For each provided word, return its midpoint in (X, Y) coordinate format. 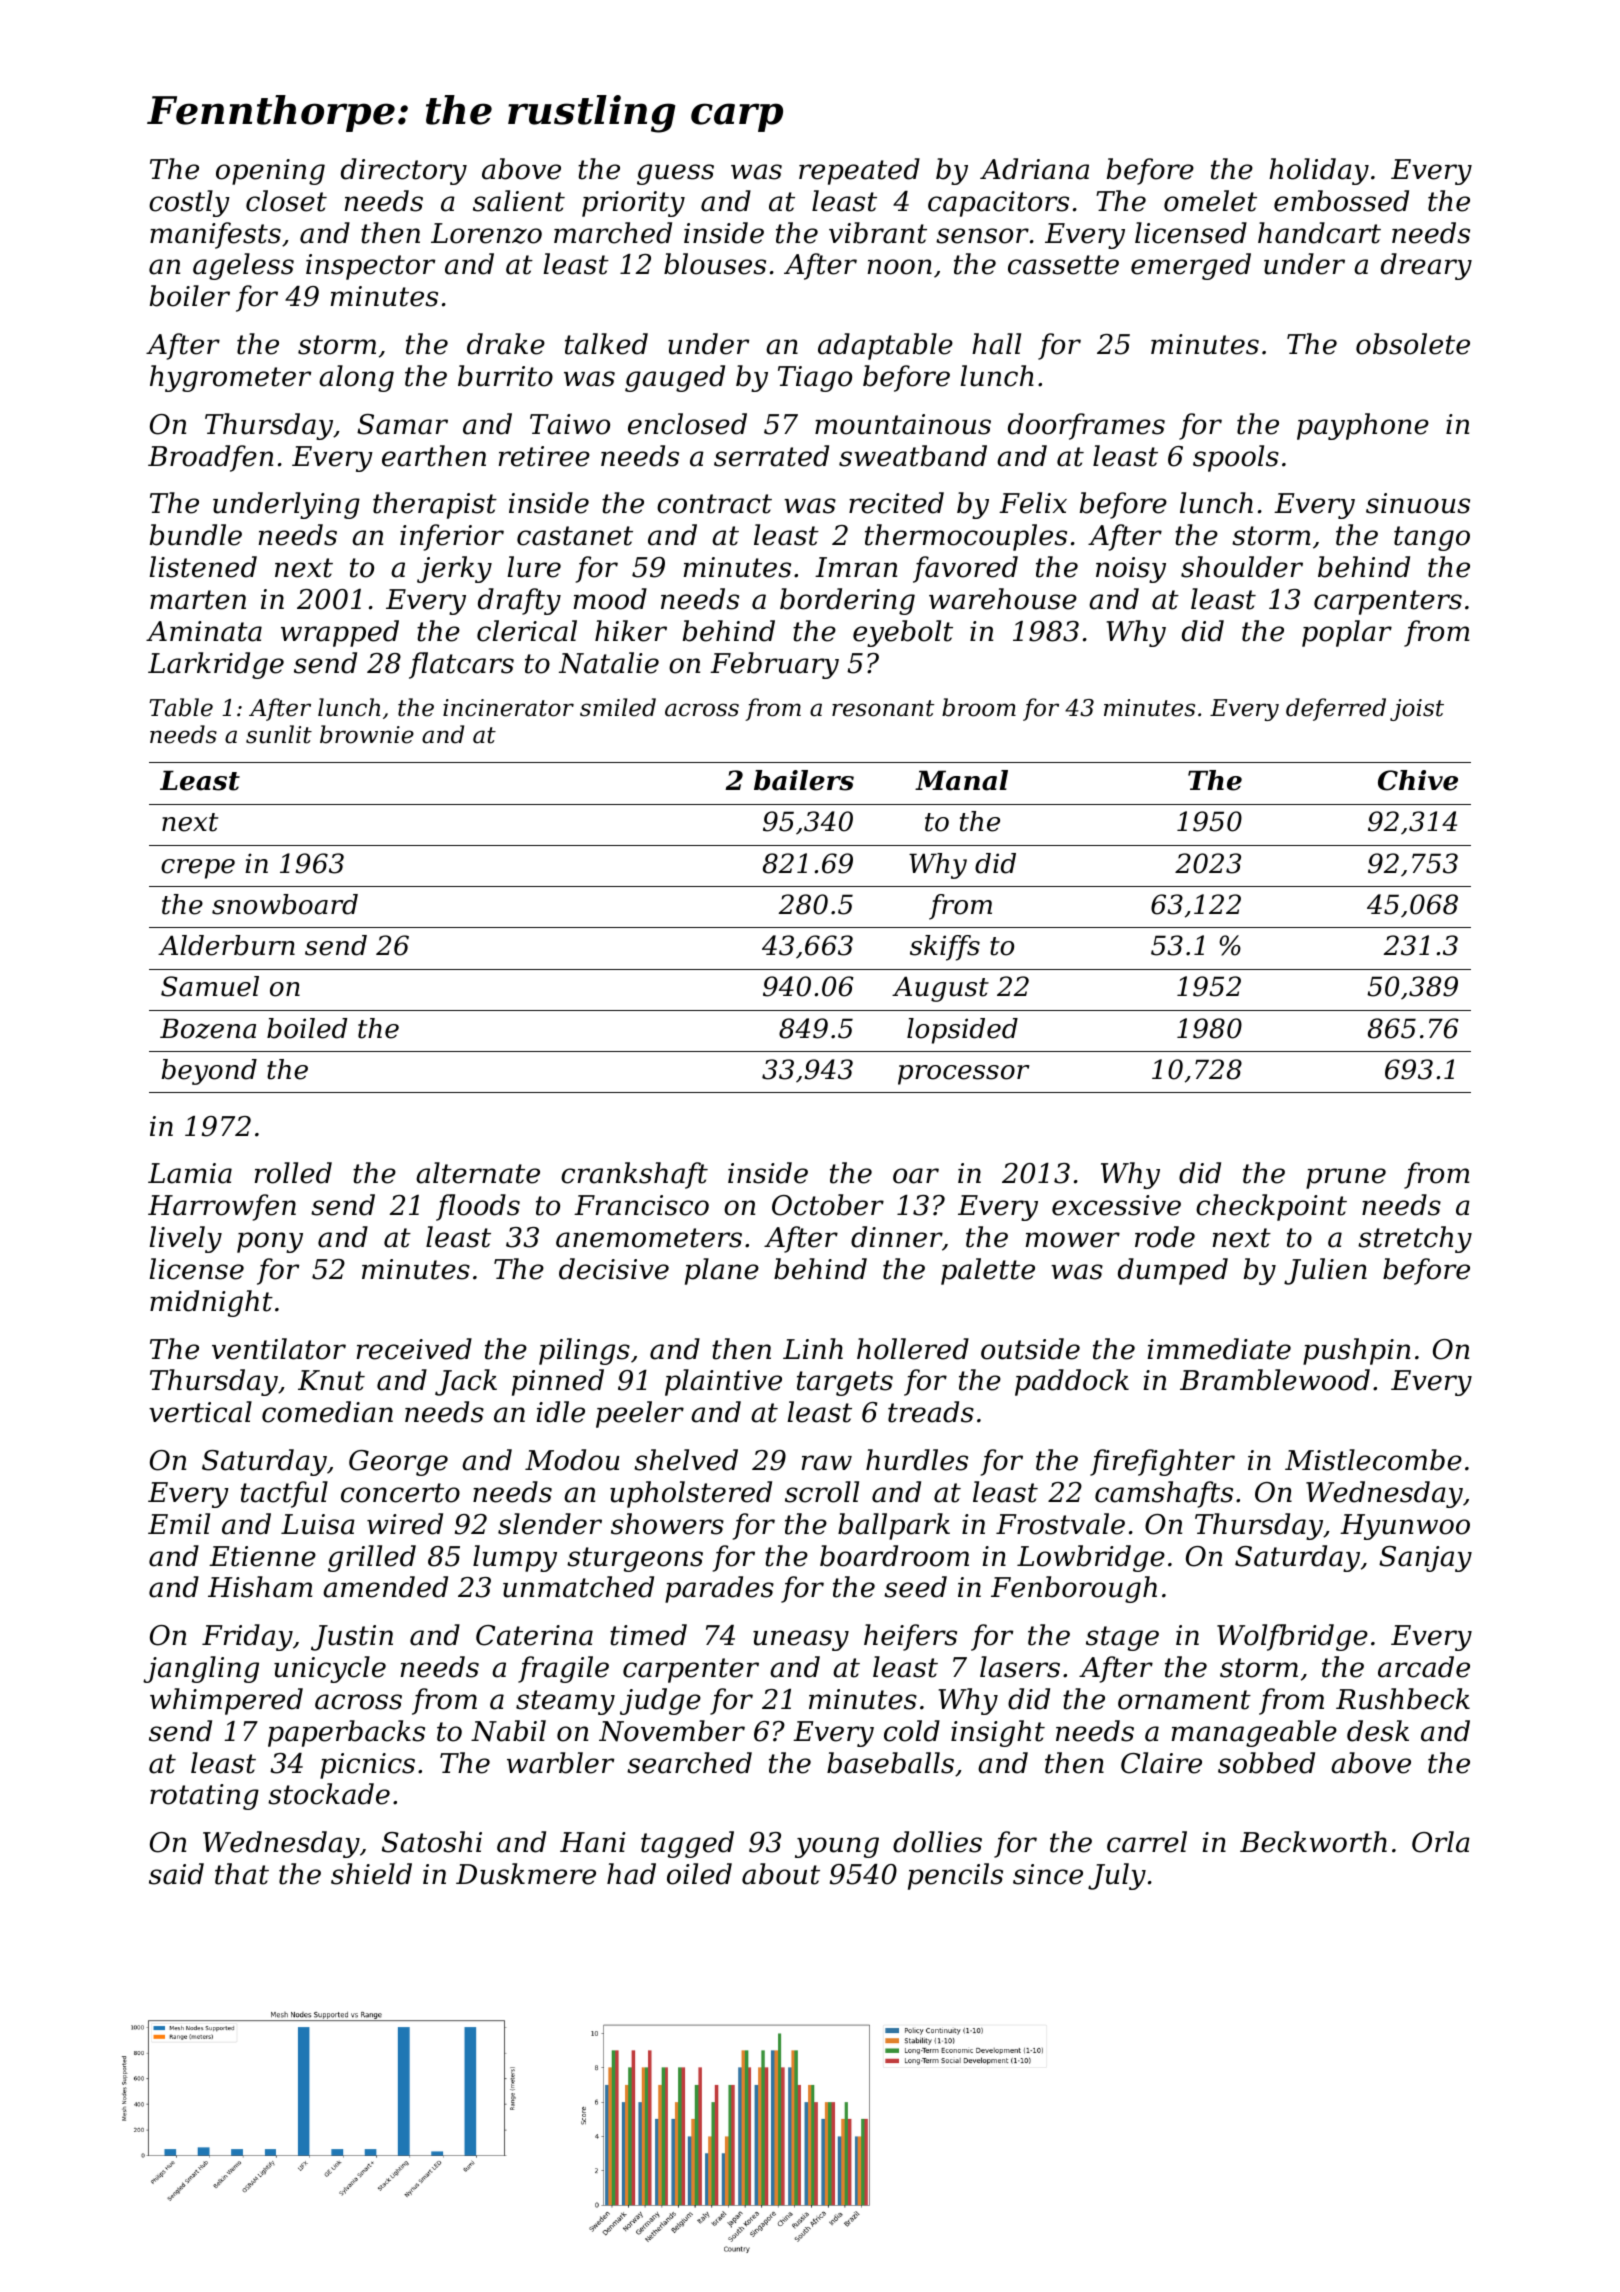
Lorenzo (486, 233)
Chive (1418, 780)
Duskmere (526, 1874)
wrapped (340, 633)
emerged (1191, 266)
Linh (813, 1348)
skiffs (945, 948)
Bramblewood (1275, 1380)
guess (675, 174)
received (414, 1349)
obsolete (1413, 344)
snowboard (285, 904)
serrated (771, 456)
